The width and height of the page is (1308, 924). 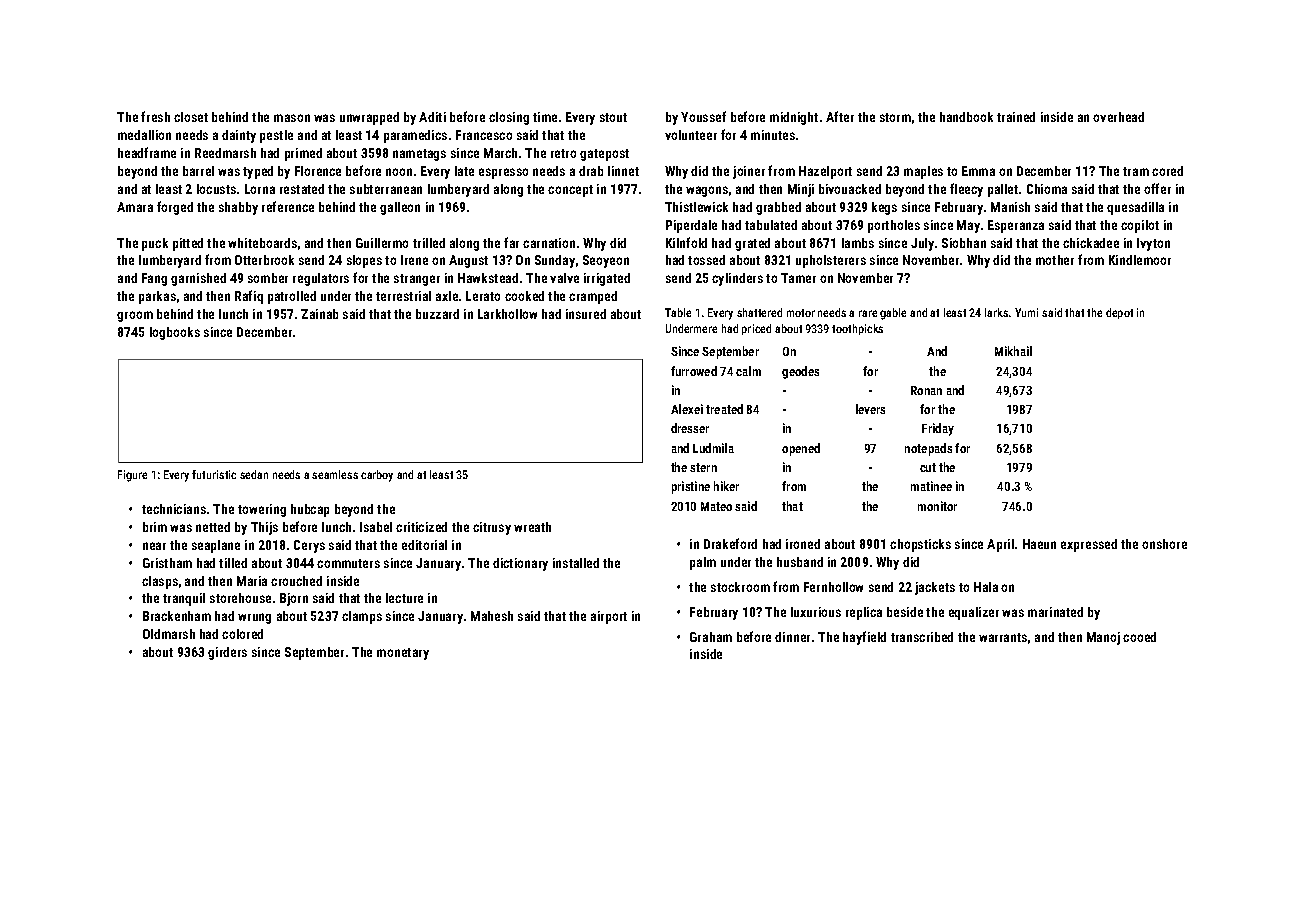 I want to click on Figure, so click(x=132, y=476).
